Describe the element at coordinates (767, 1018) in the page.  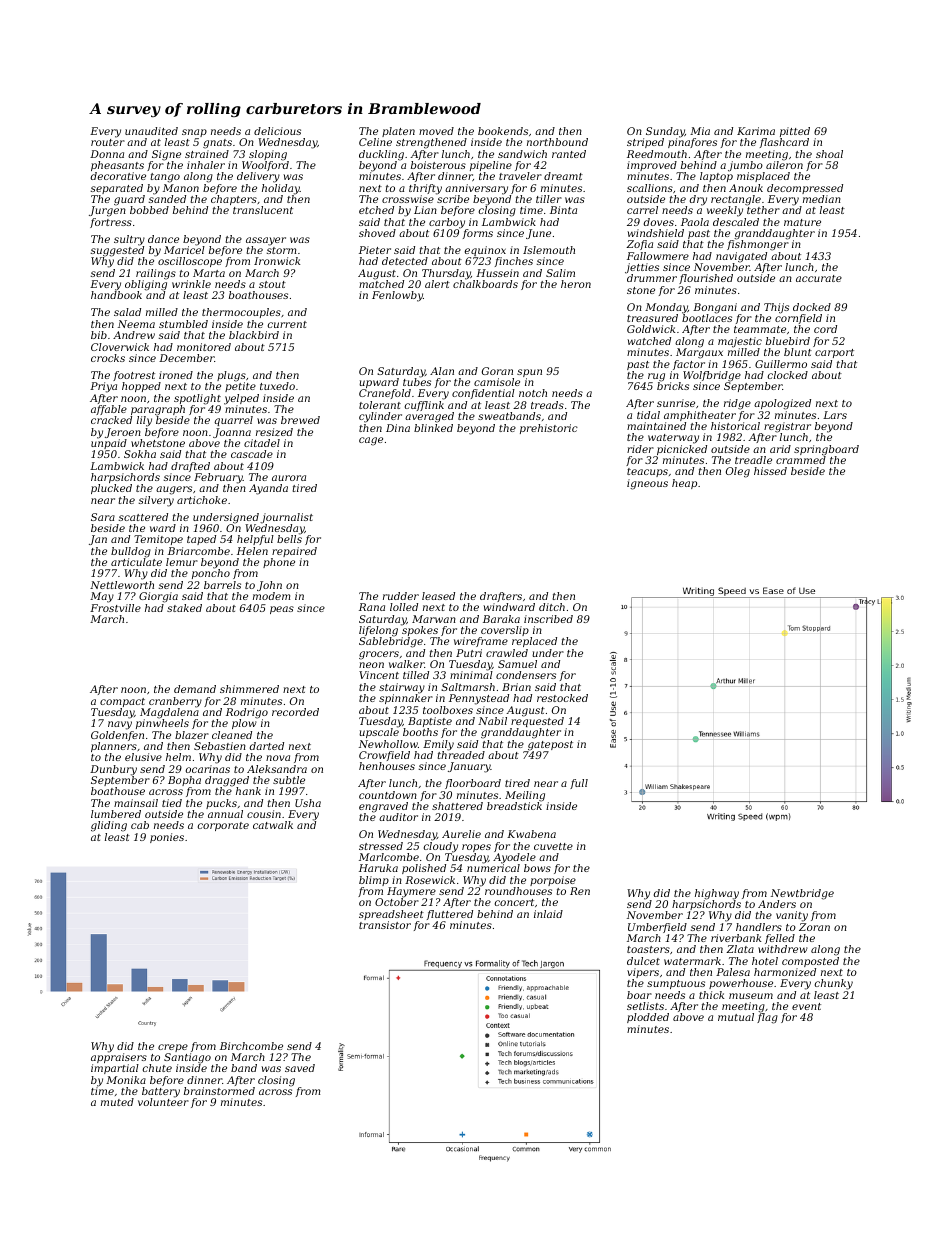
I see `flag` at that location.
